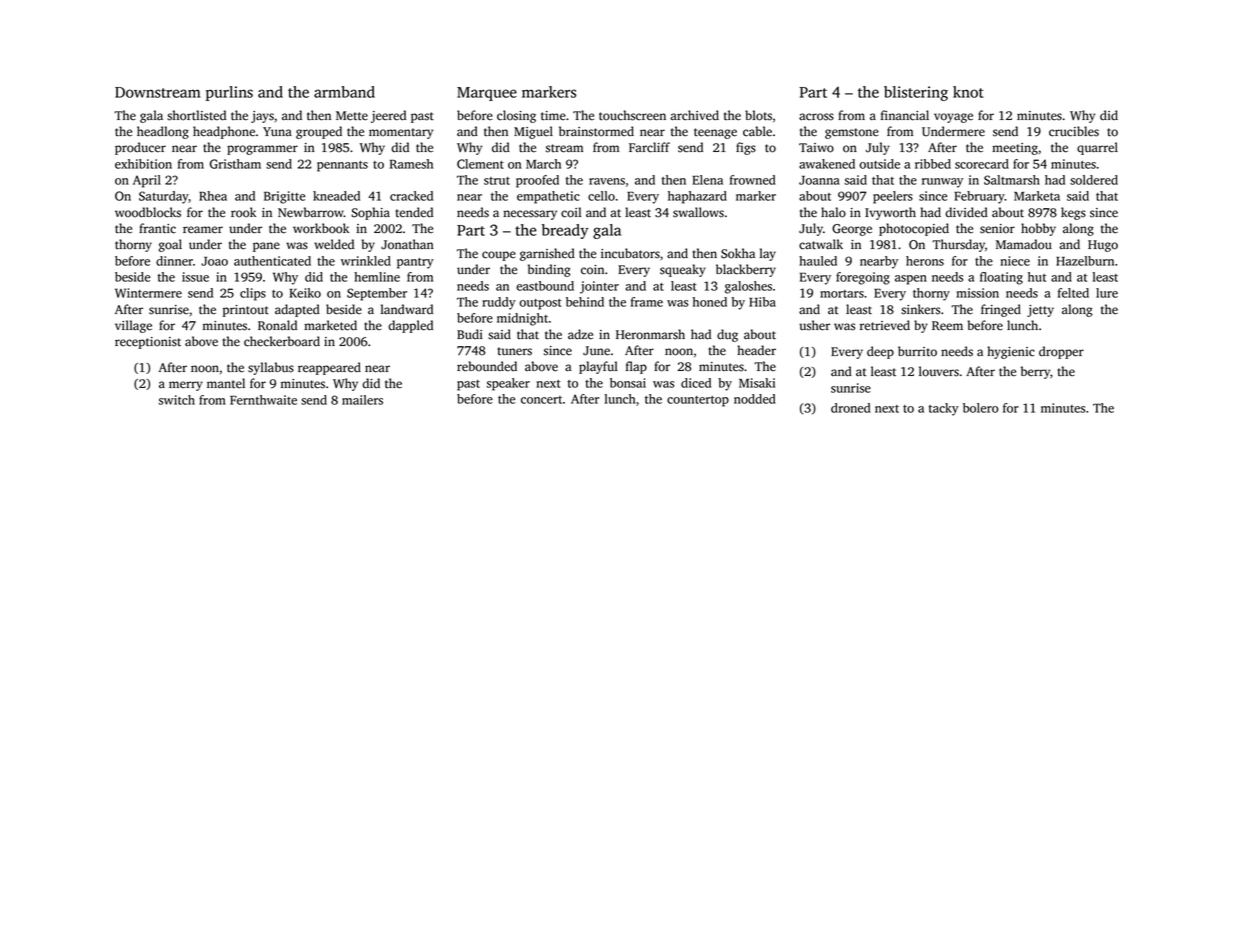  What do you see at coordinates (543, 164) in the document?
I see `March` at bounding box center [543, 164].
